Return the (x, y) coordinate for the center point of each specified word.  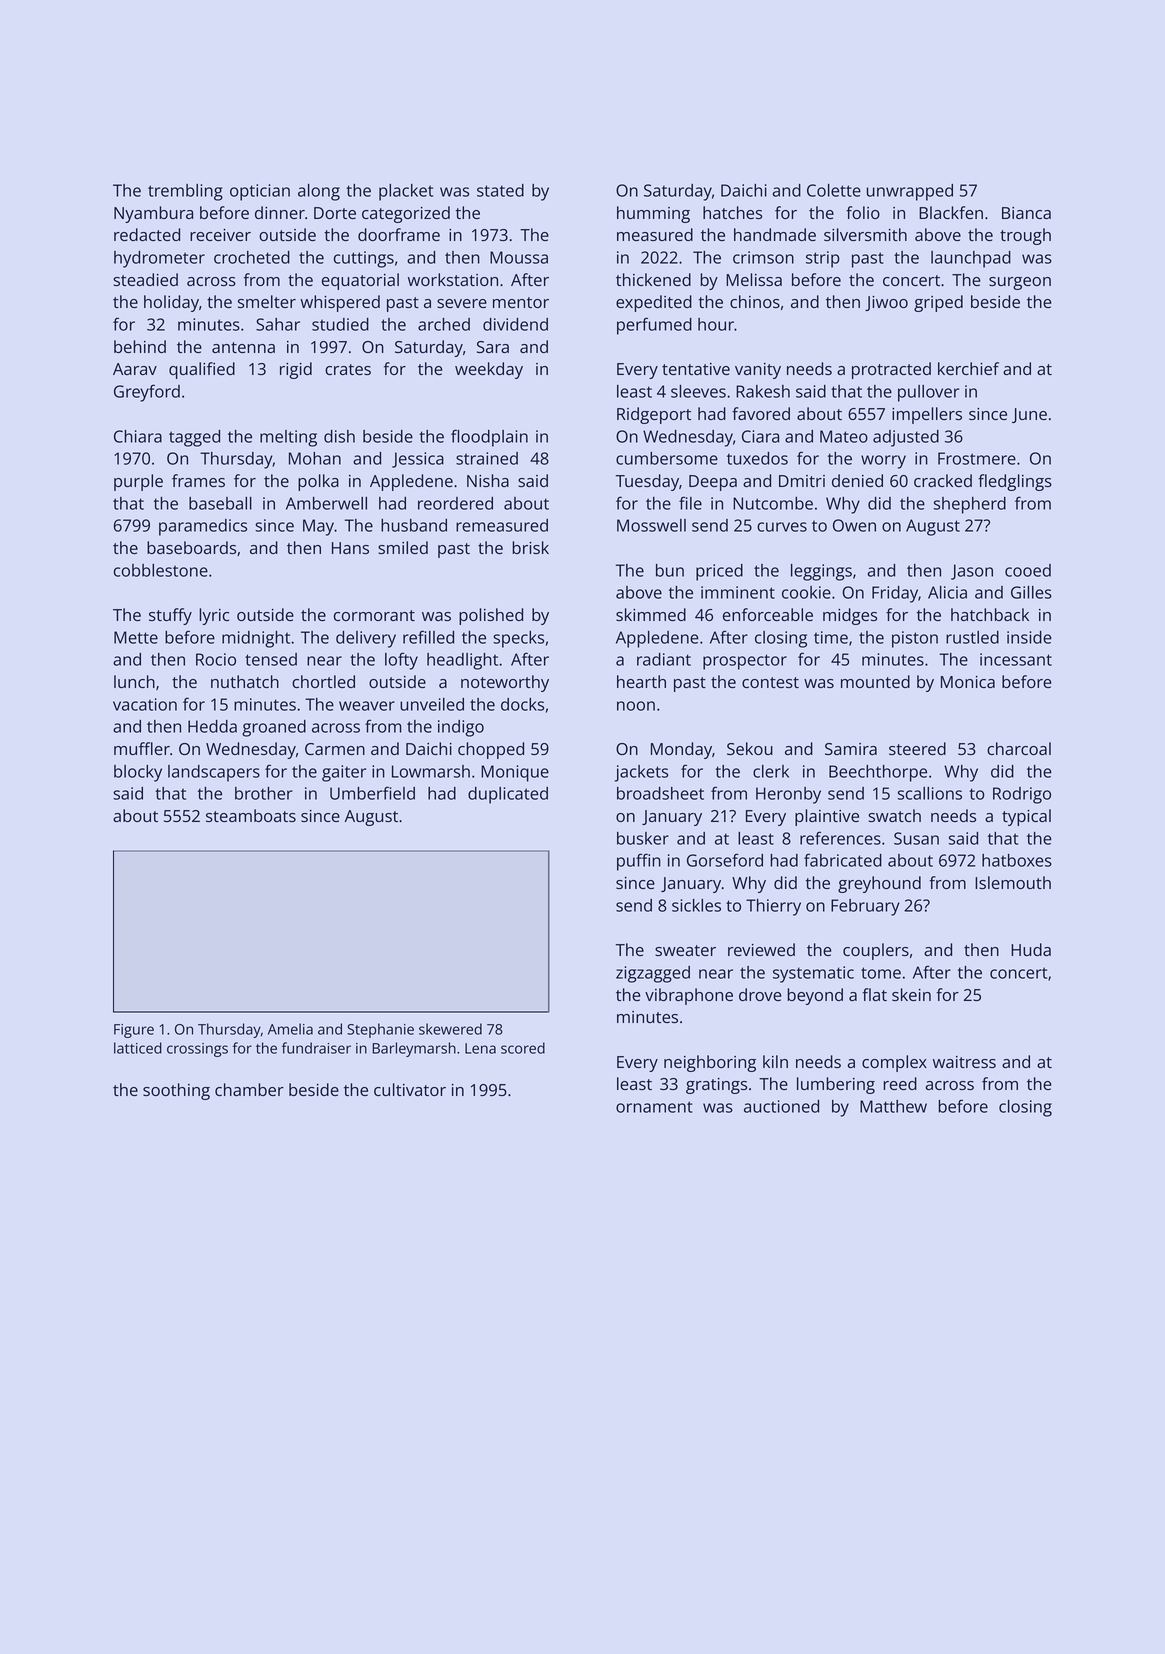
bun (670, 570)
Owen (854, 525)
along (319, 192)
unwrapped (910, 192)
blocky (138, 773)
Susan (916, 838)
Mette (136, 637)
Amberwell (326, 503)
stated (500, 190)
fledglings (1015, 482)
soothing (176, 1091)
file (690, 503)
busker (643, 838)
